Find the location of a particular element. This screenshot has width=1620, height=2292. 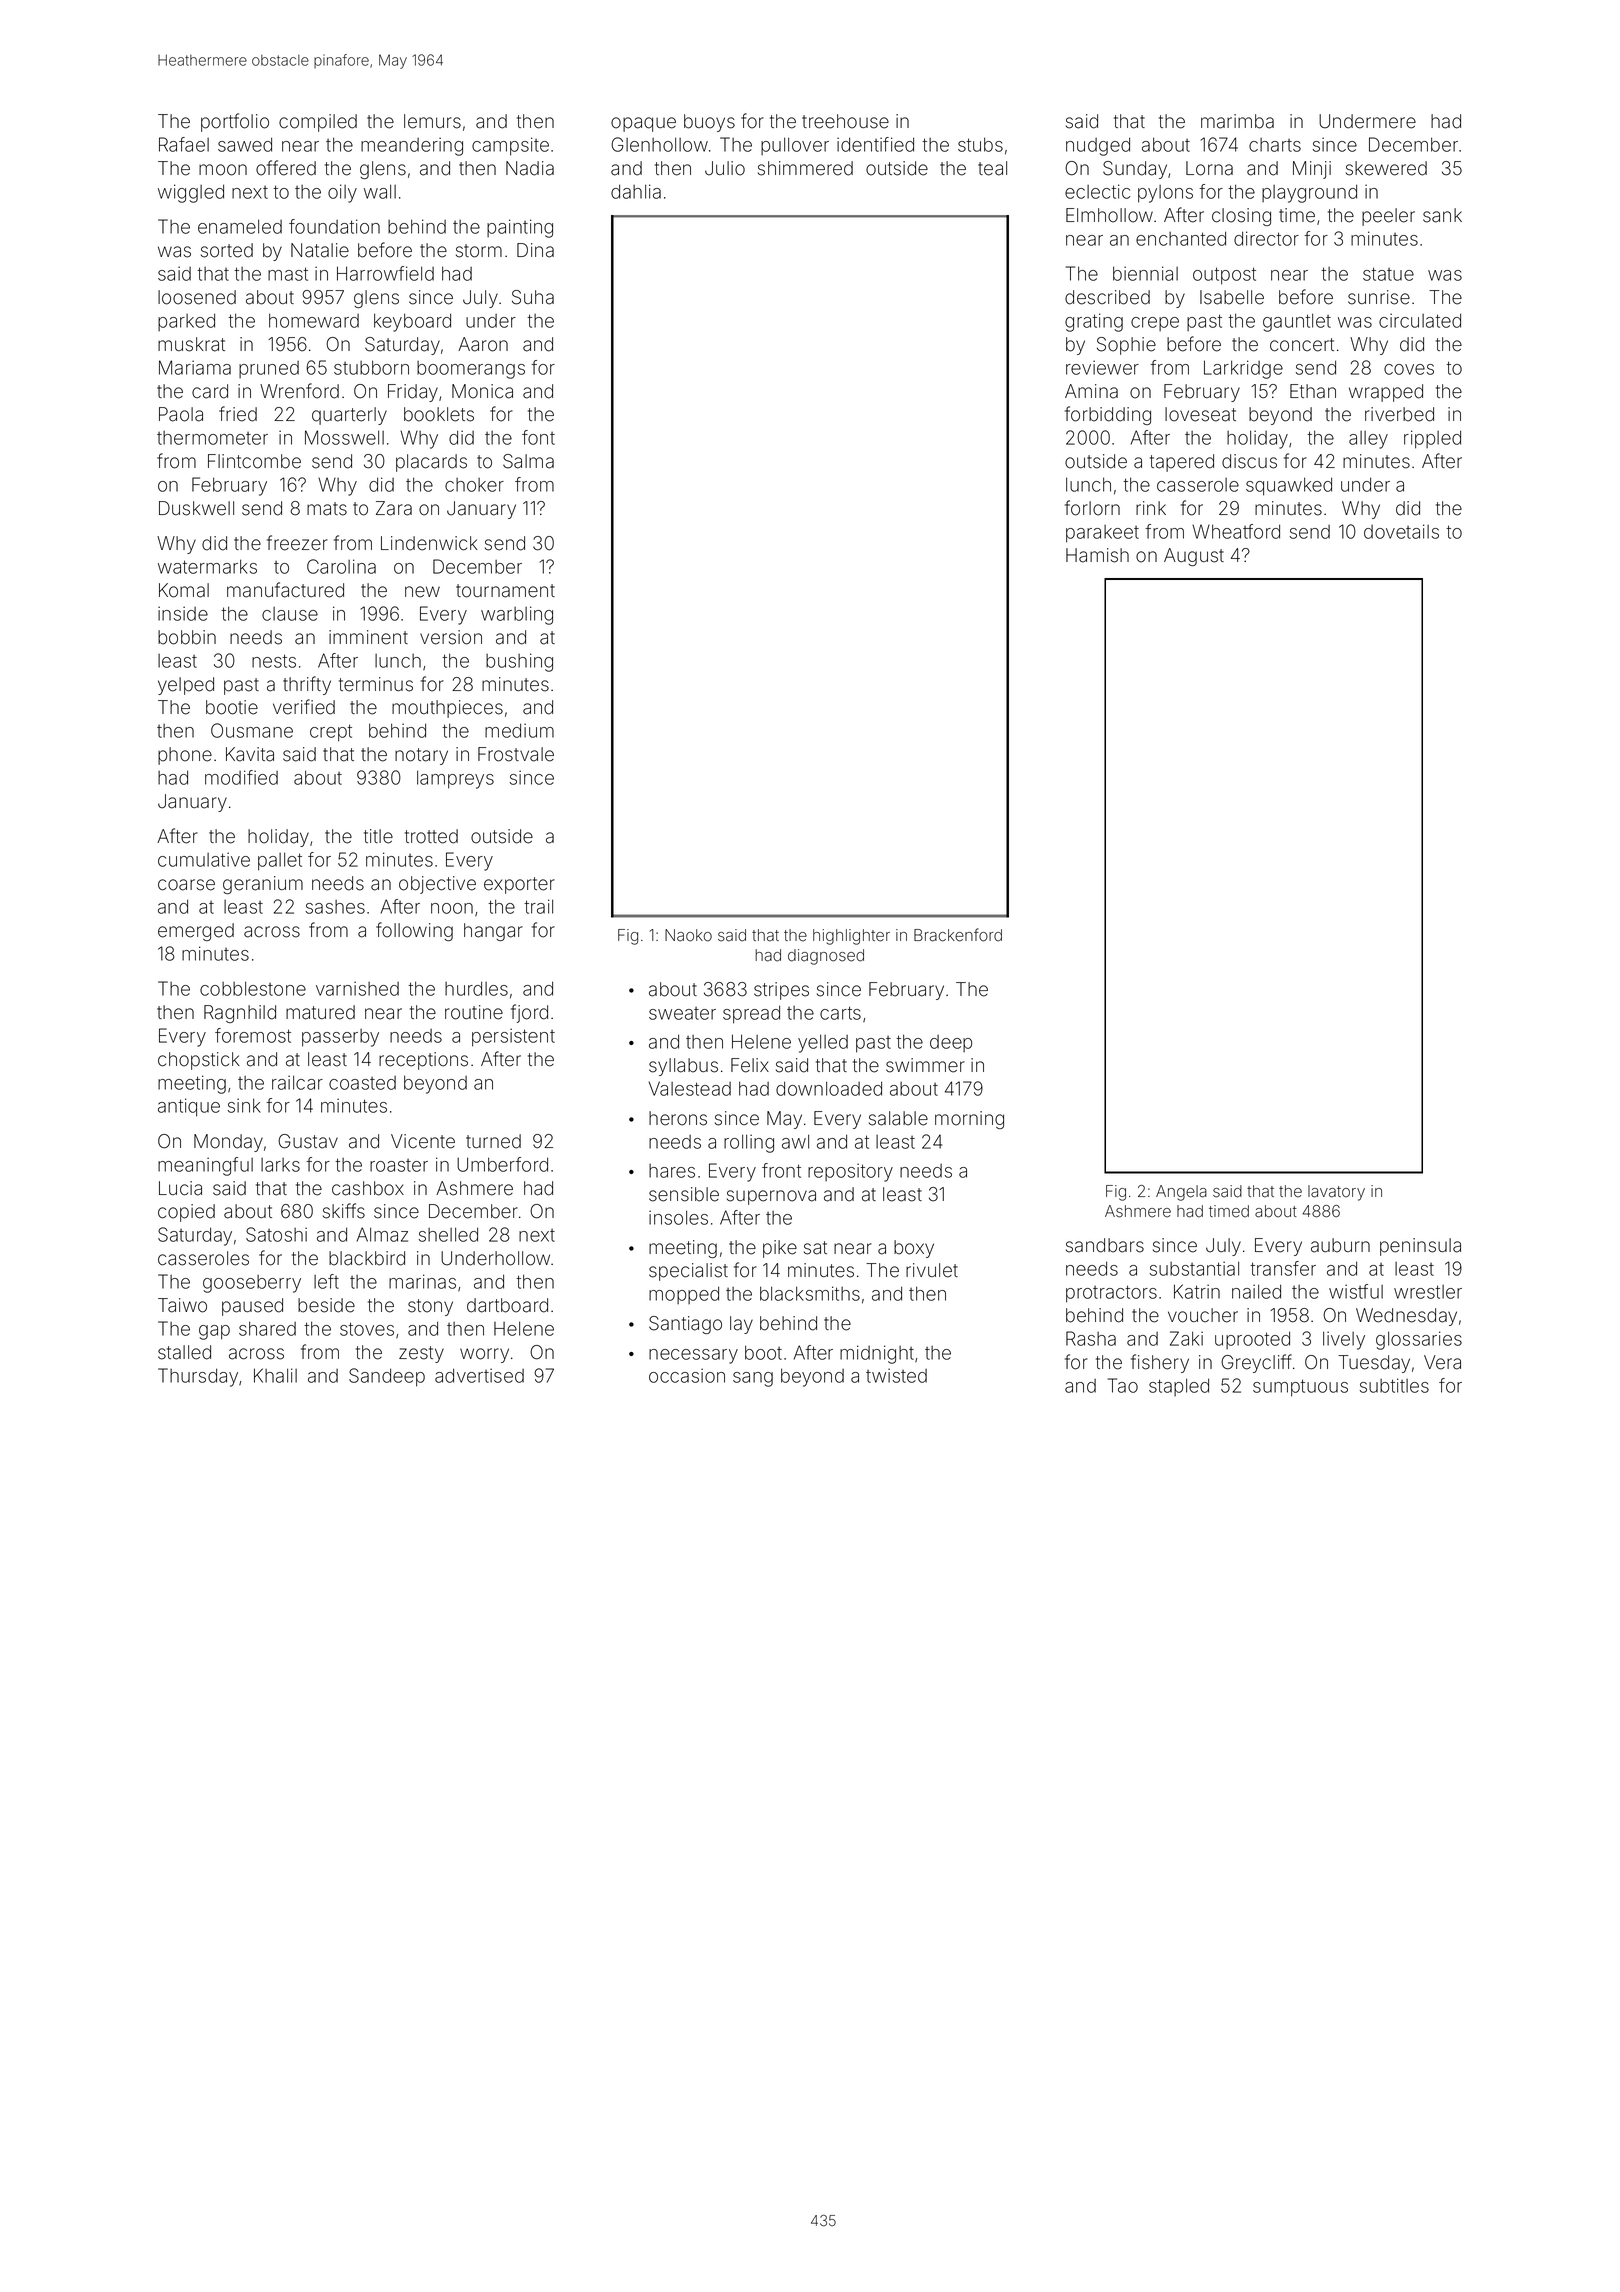

Brackenford is located at coordinates (958, 935).
